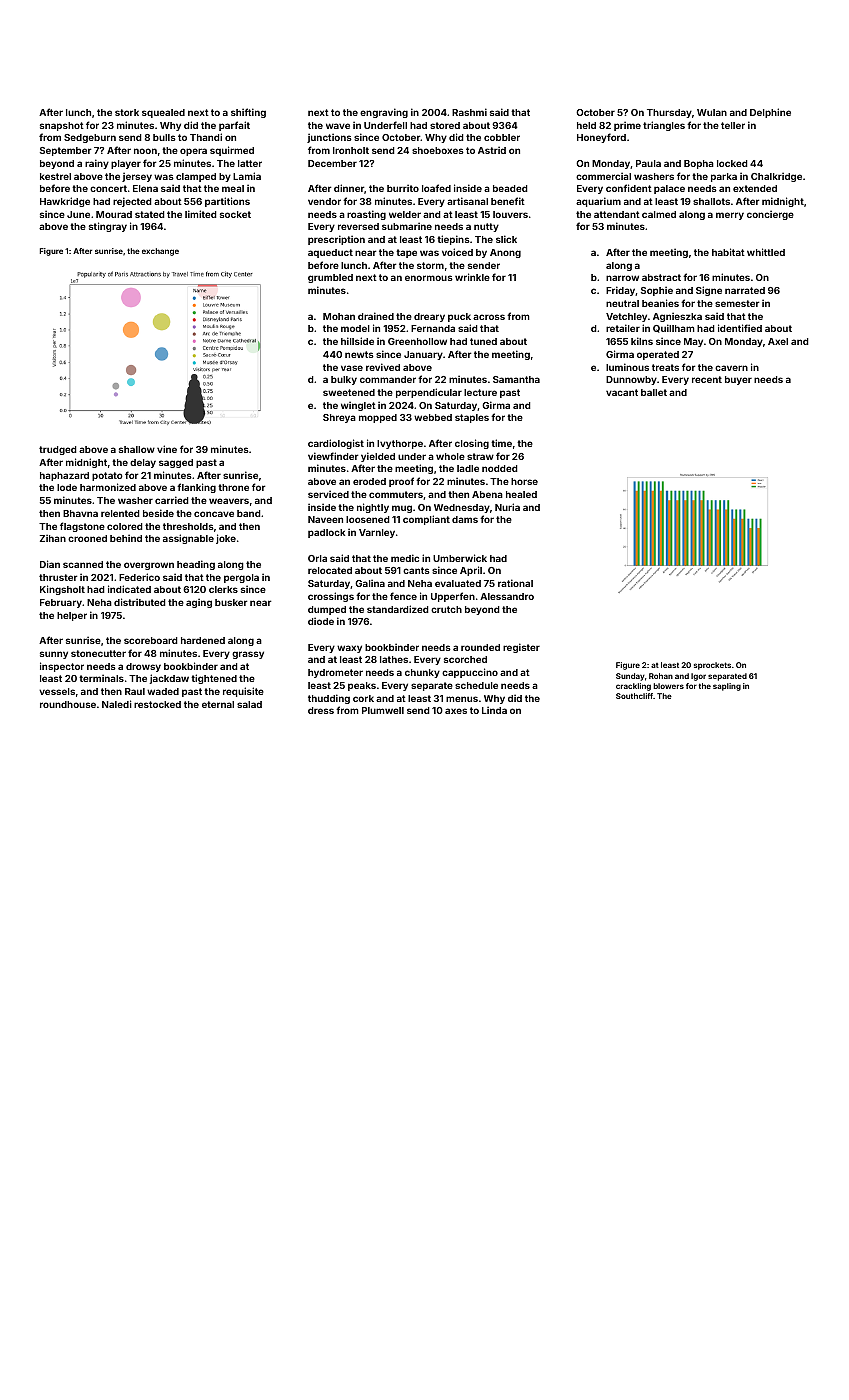 The width and height of the document is (849, 1400). Describe the element at coordinates (206, 137) in the document. I see `Thandi` at that location.
